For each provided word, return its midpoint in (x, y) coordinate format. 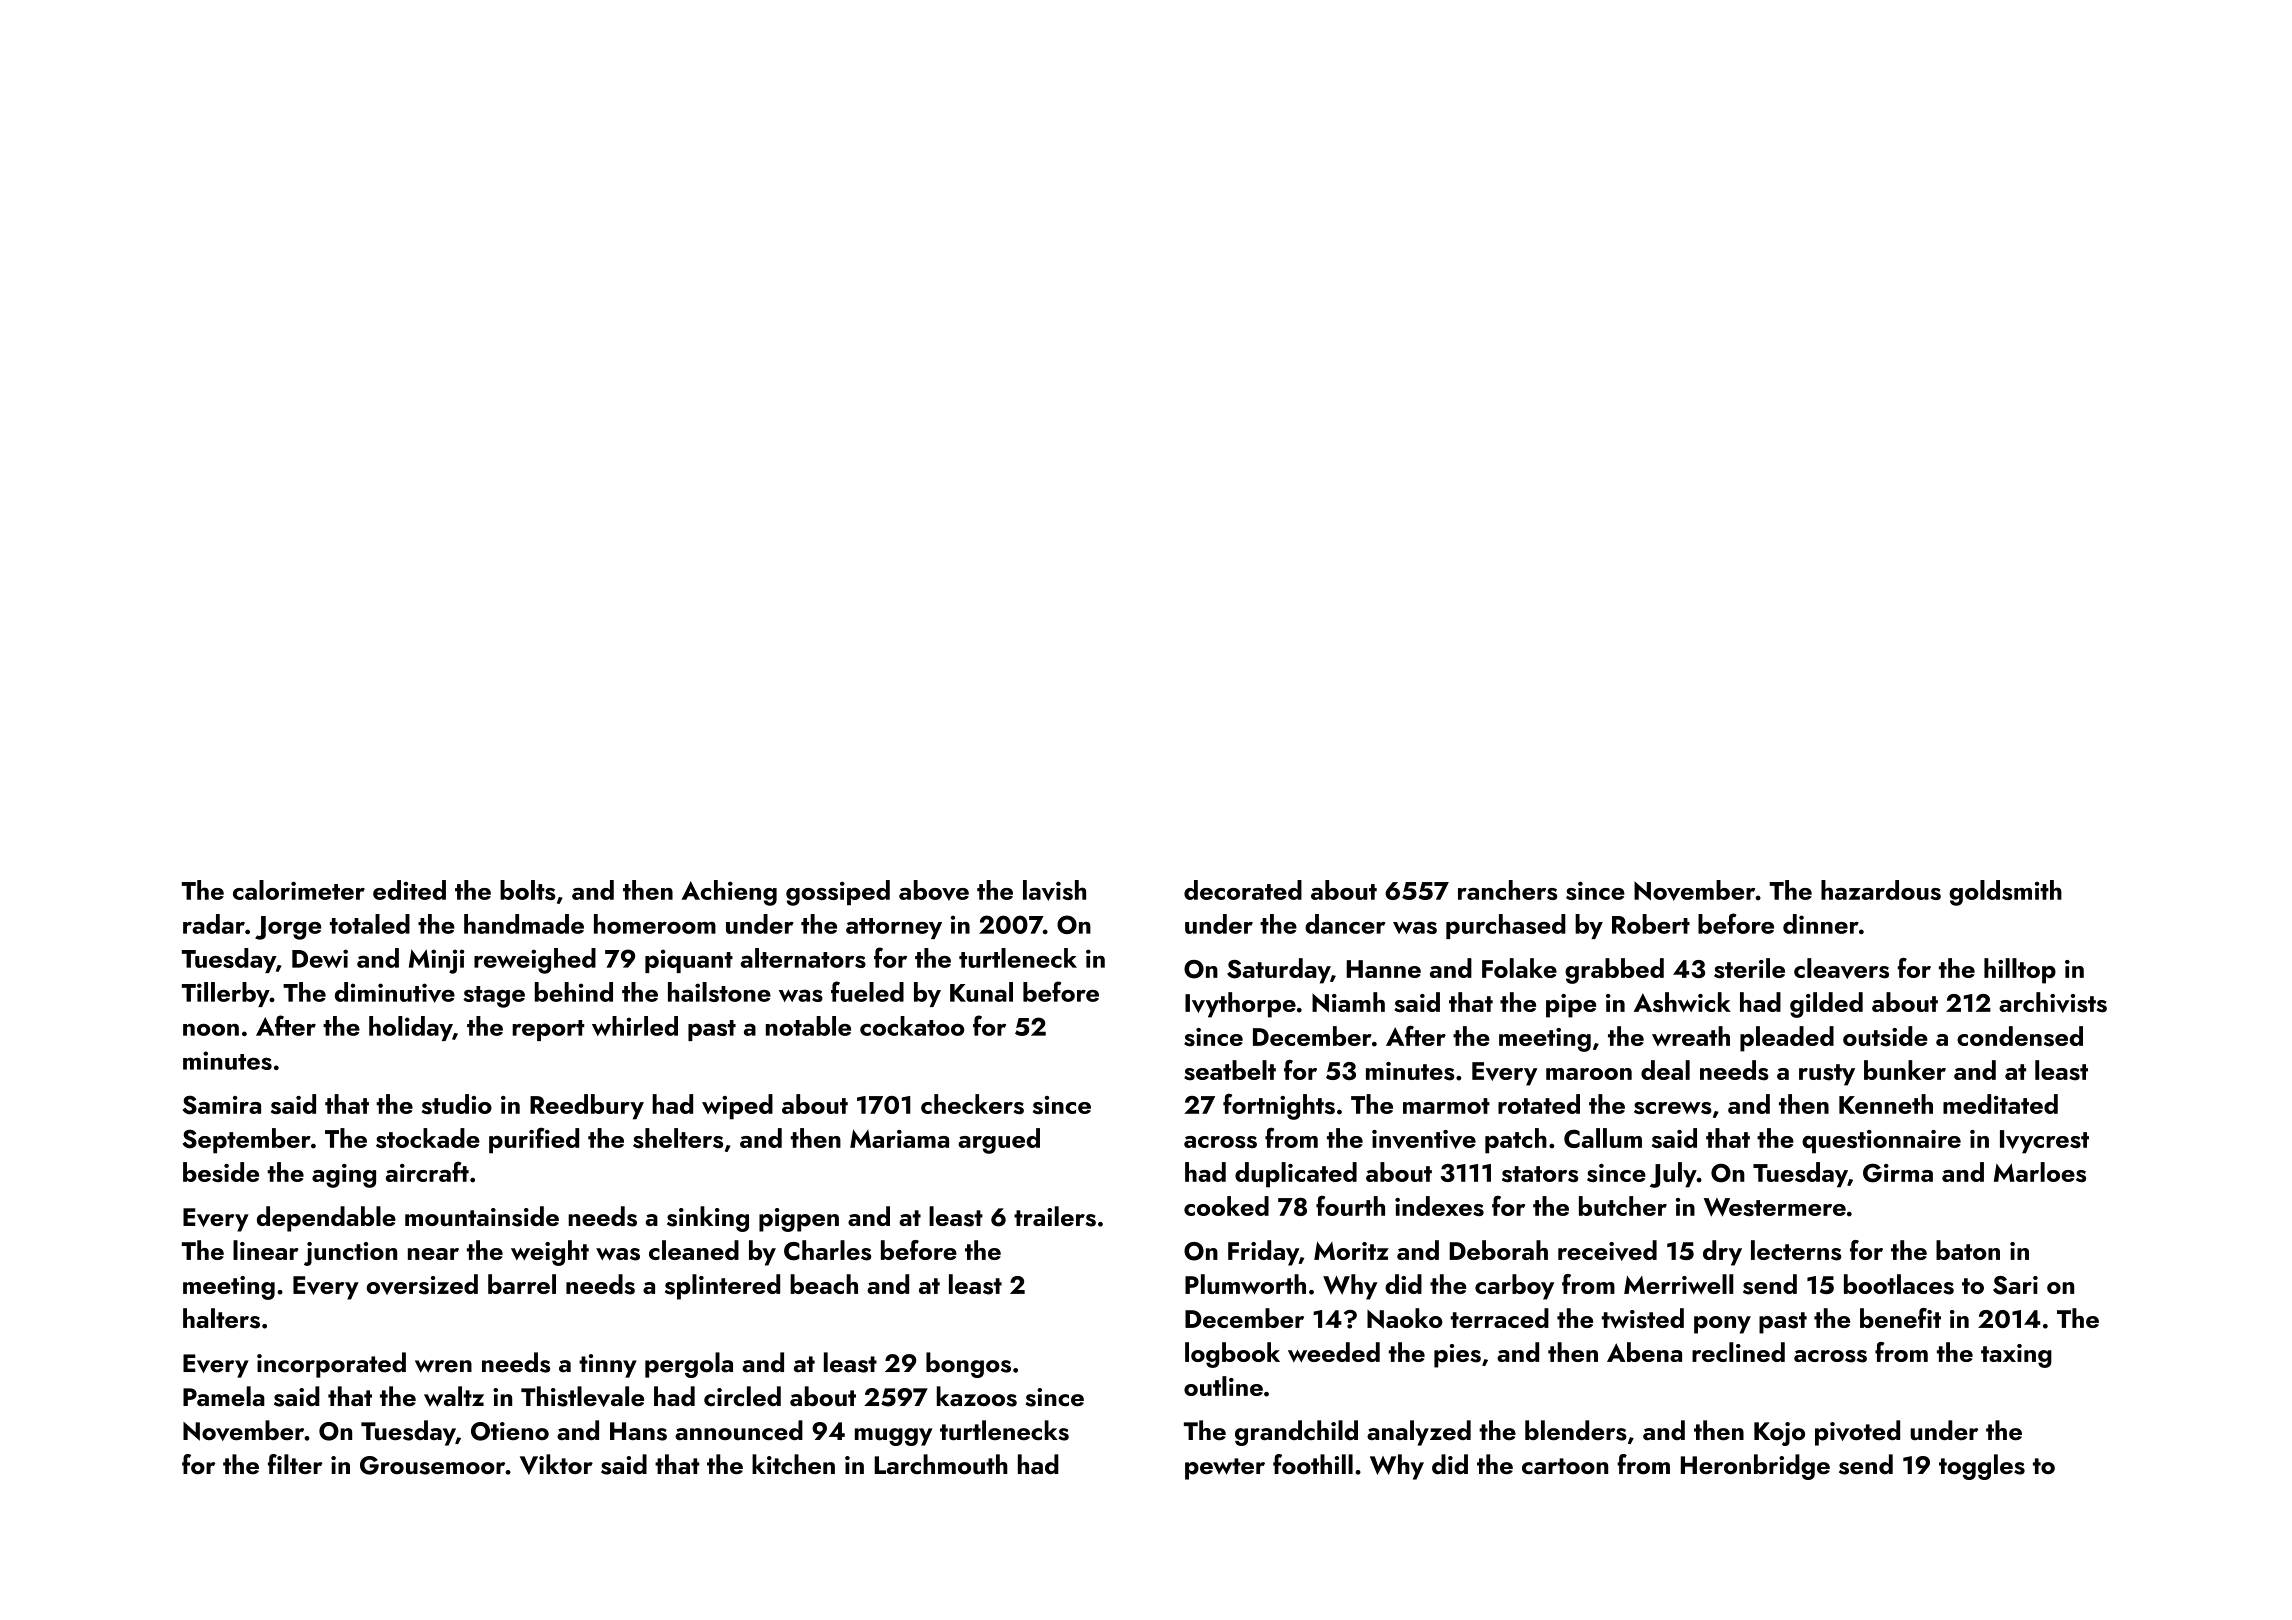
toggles (1982, 1467)
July (1673, 1175)
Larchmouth (941, 1464)
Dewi (320, 958)
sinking (708, 1219)
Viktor (556, 1464)
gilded (1826, 1005)
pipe (1571, 1006)
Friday (1263, 1253)
